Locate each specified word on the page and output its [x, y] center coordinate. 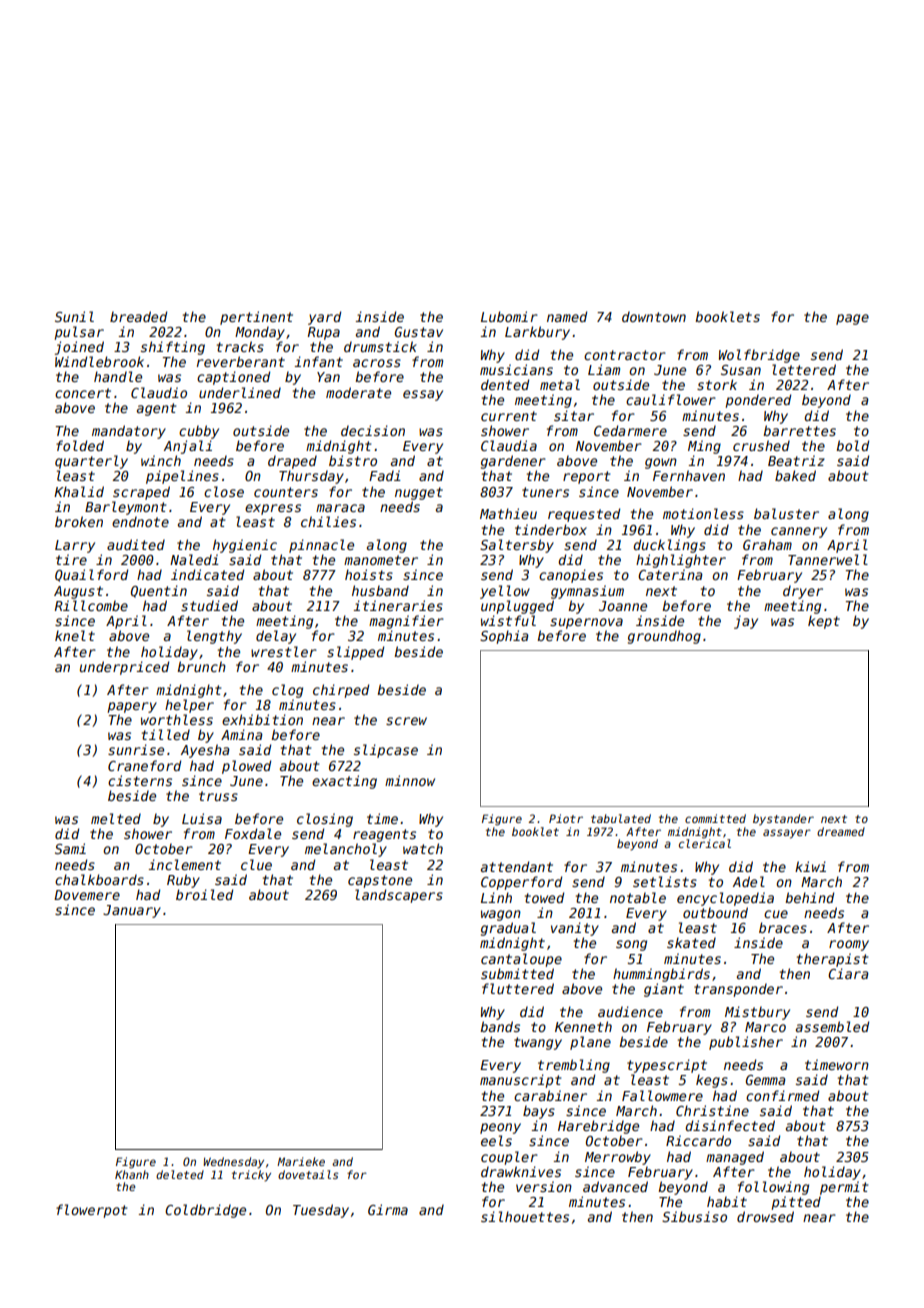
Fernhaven [689, 475]
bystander [783, 820]
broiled [204, 894]
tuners [545, 492]
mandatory [129, 432]
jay [746, 622]
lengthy [214, 637]
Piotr [566, 818]
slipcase [386, 751]
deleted [180, 1174]
